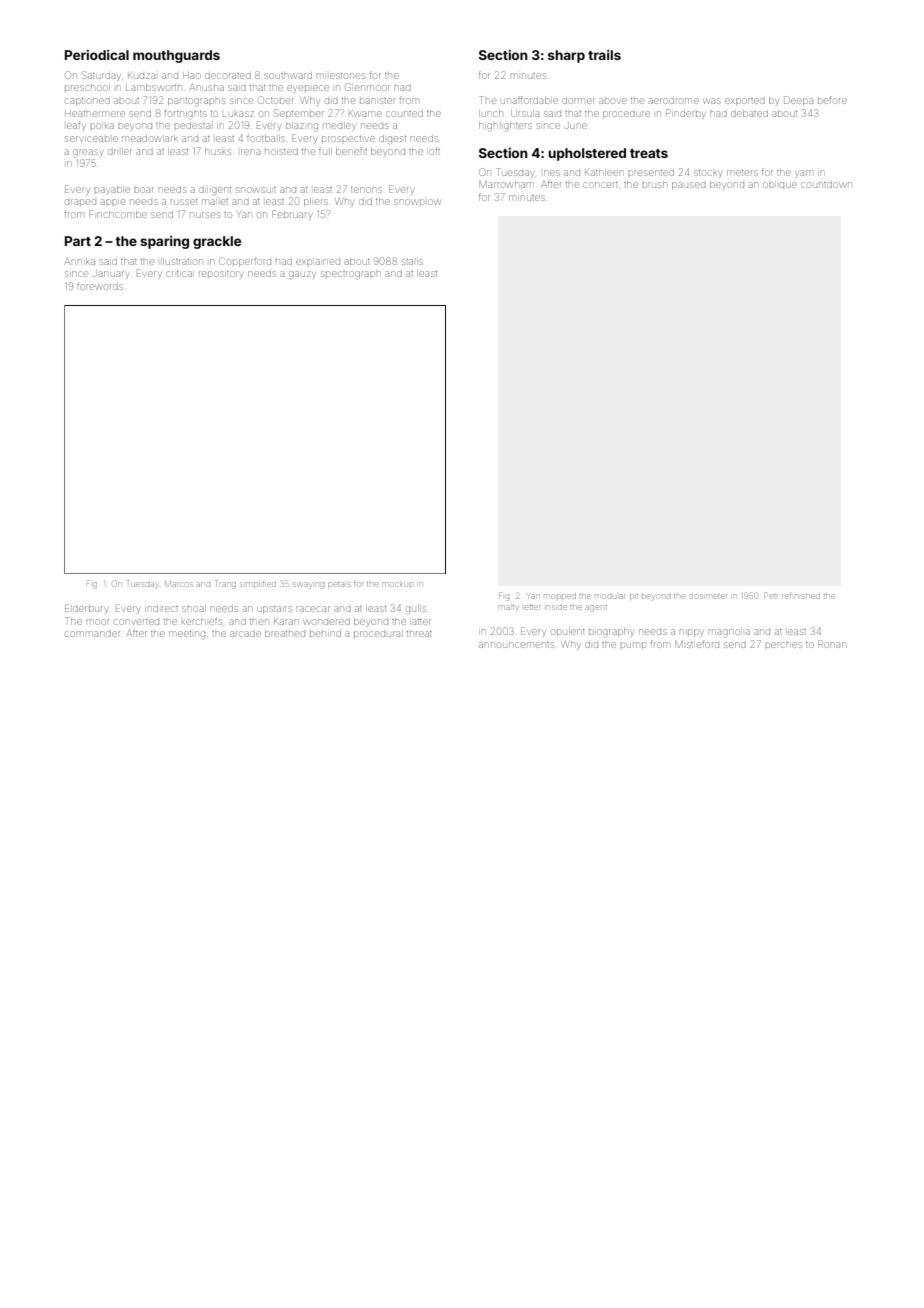 This image has height=1308, width=924. I want to click on milestones, so click(341, 76).
